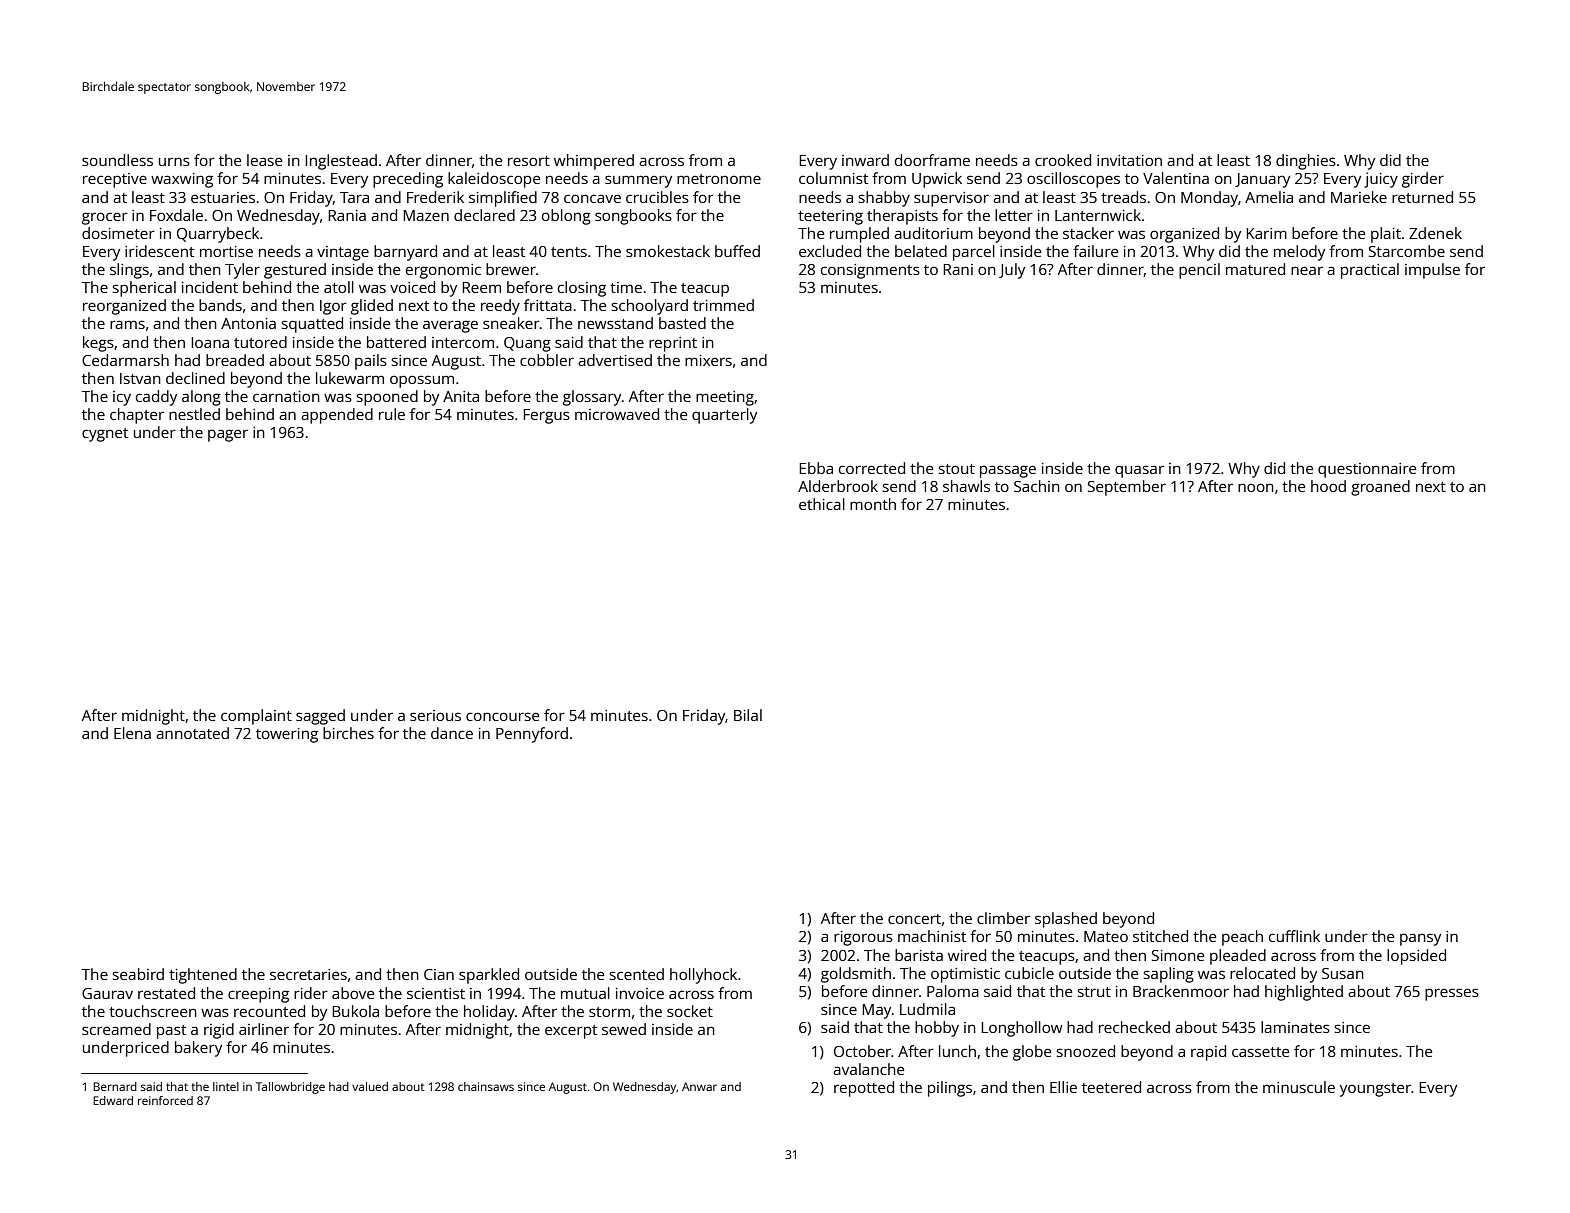 This document has width=1570, height=1213. What do you see at coordinates (1181, 991) in the document?
I see `Brackenmoor` at bounding box center [1181, 991].
